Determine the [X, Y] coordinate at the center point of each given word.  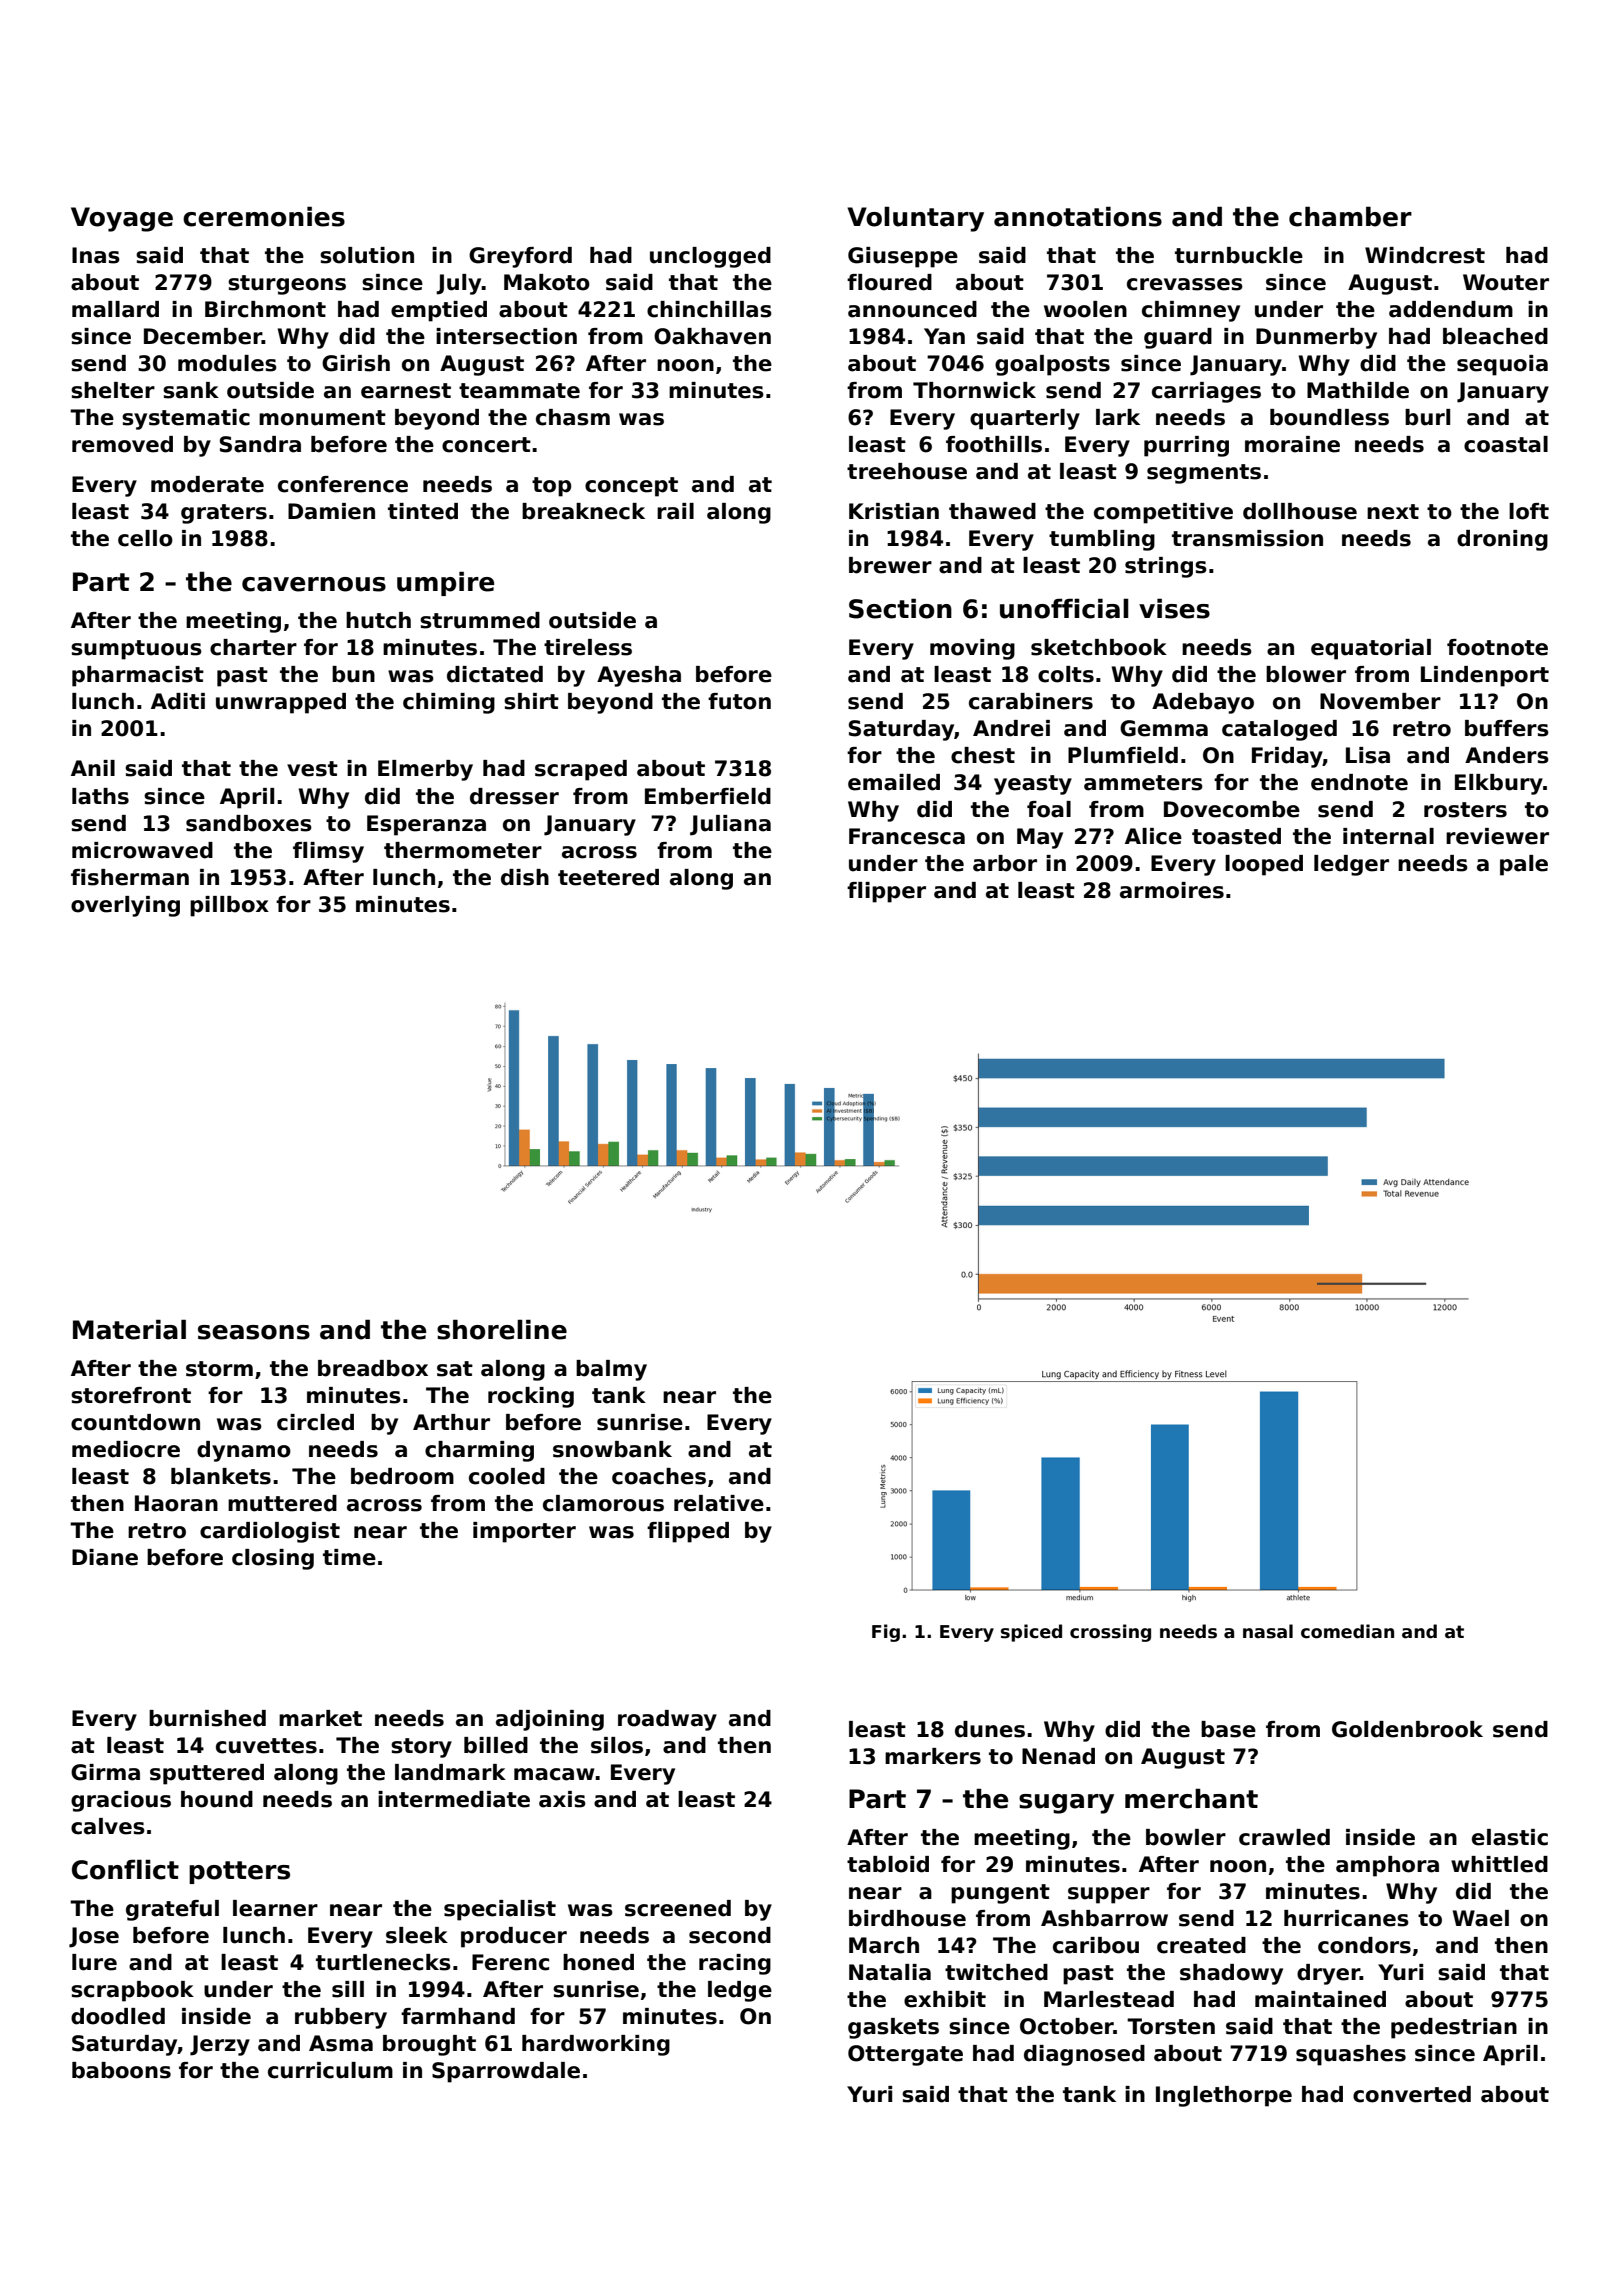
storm [219, 1369]
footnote [1497, 647]
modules [227, 363]
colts [1066, 674]
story [421, 1748]
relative [719, 1503]
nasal [1268, 1631]
